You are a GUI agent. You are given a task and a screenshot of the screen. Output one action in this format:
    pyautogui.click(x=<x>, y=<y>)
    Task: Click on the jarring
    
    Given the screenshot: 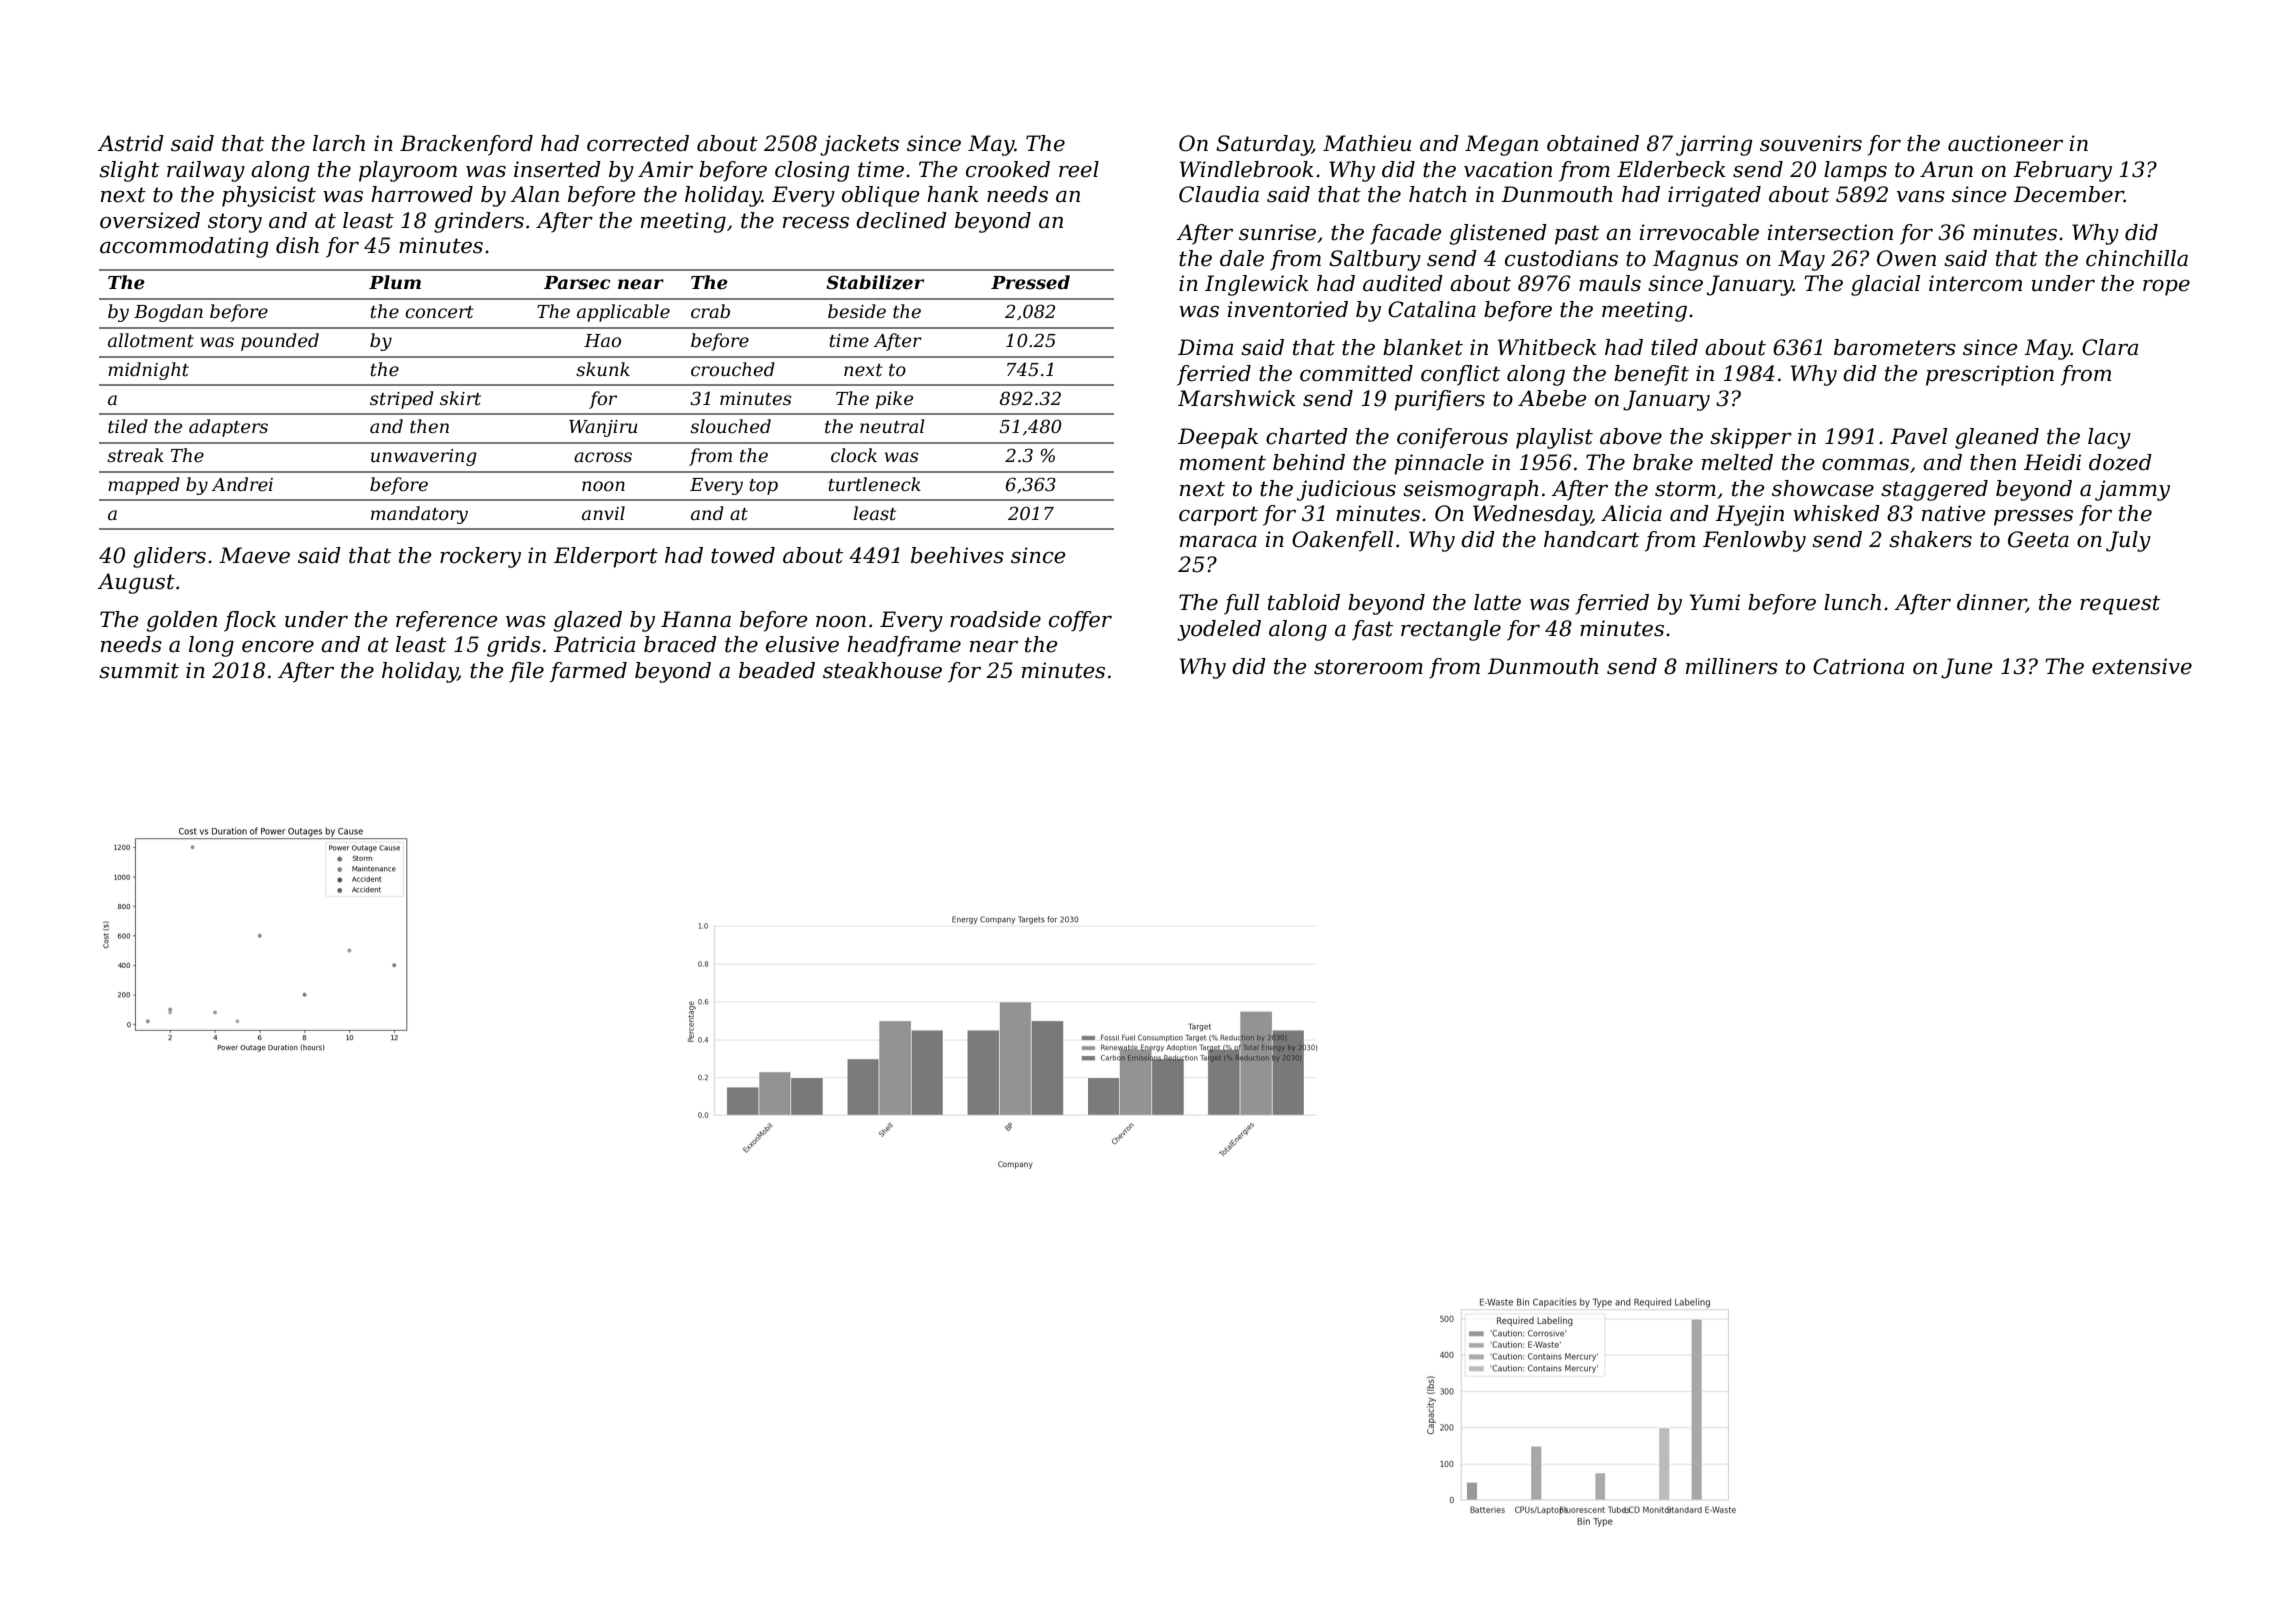 What is the action you would take?
    pyautogui.click(x=1714, y=145)
